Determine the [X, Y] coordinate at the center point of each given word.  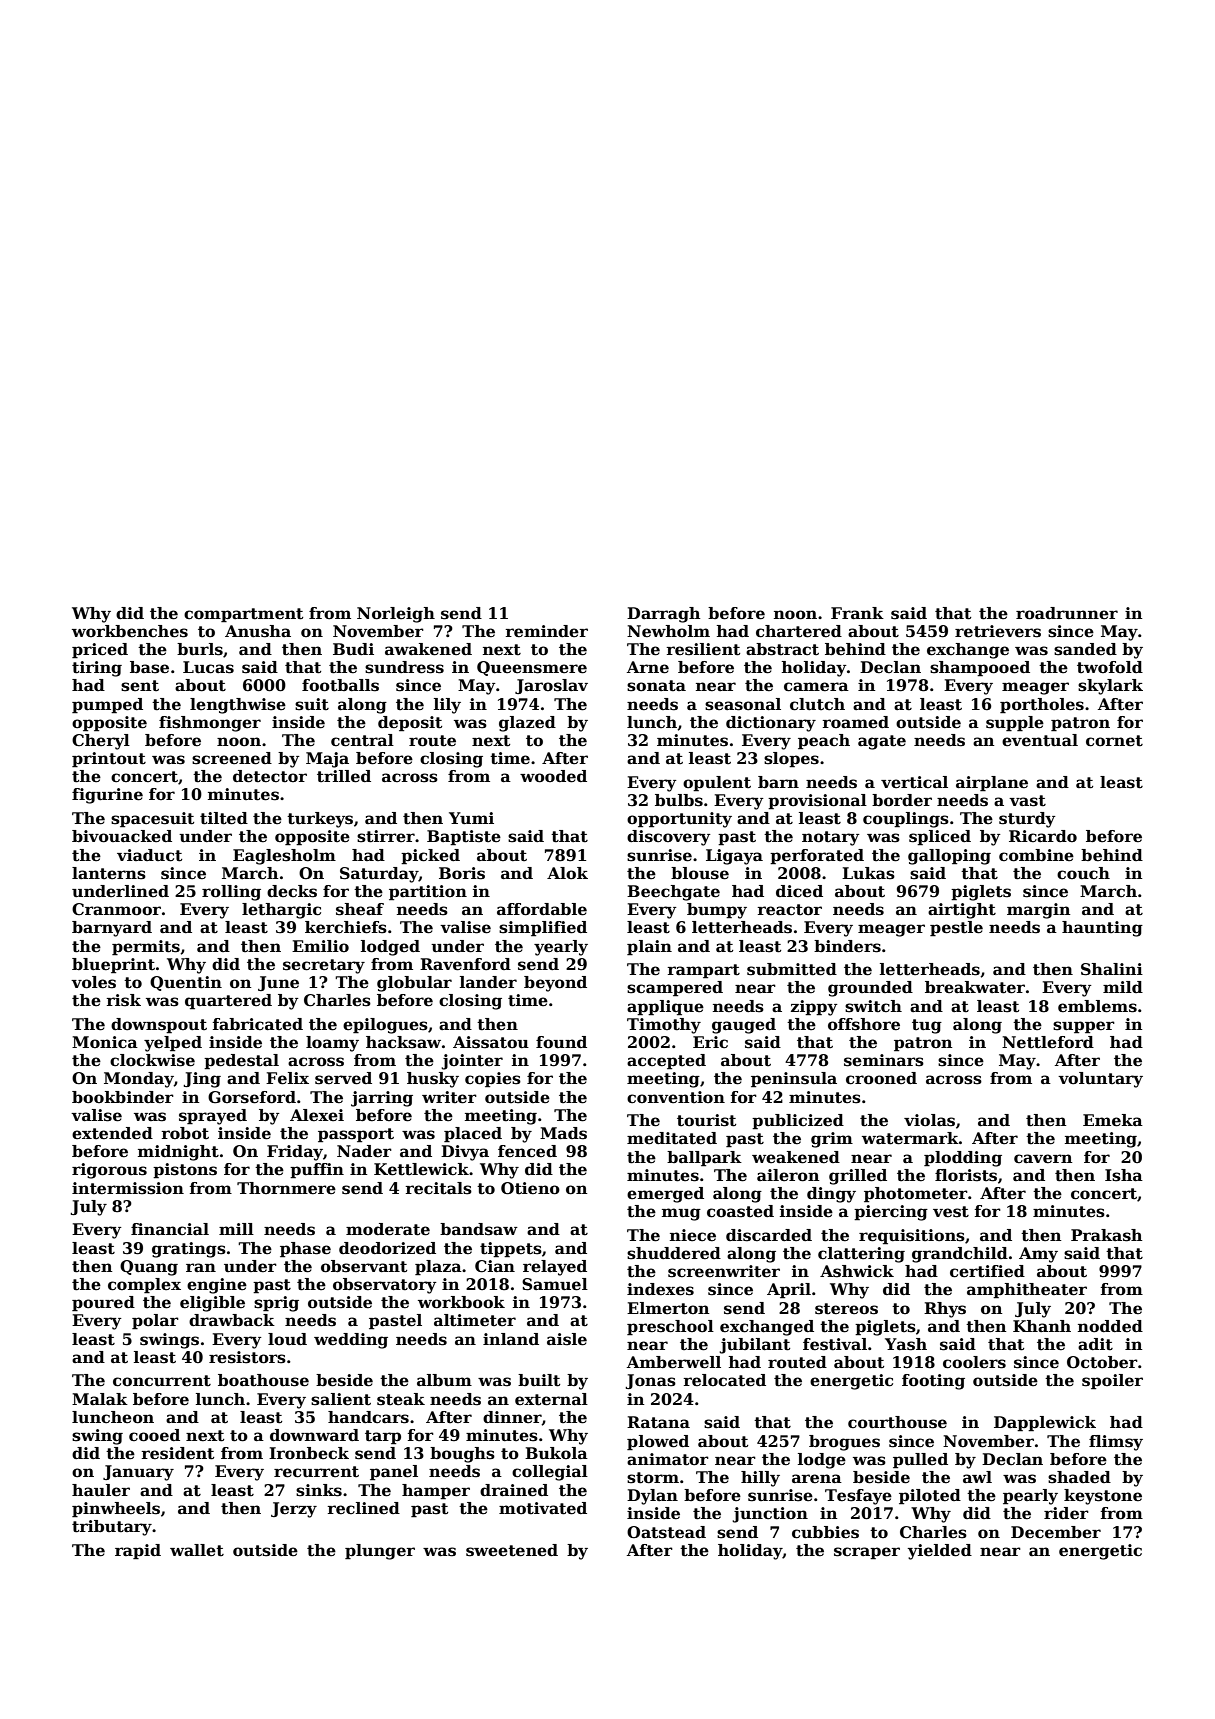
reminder [547, 631]
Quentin [186, 983]
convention [676, 1097]
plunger [380, 1552]
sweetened [512, 1550]
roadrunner [1067, 613]
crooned [881, 1078]
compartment [243, 615]
